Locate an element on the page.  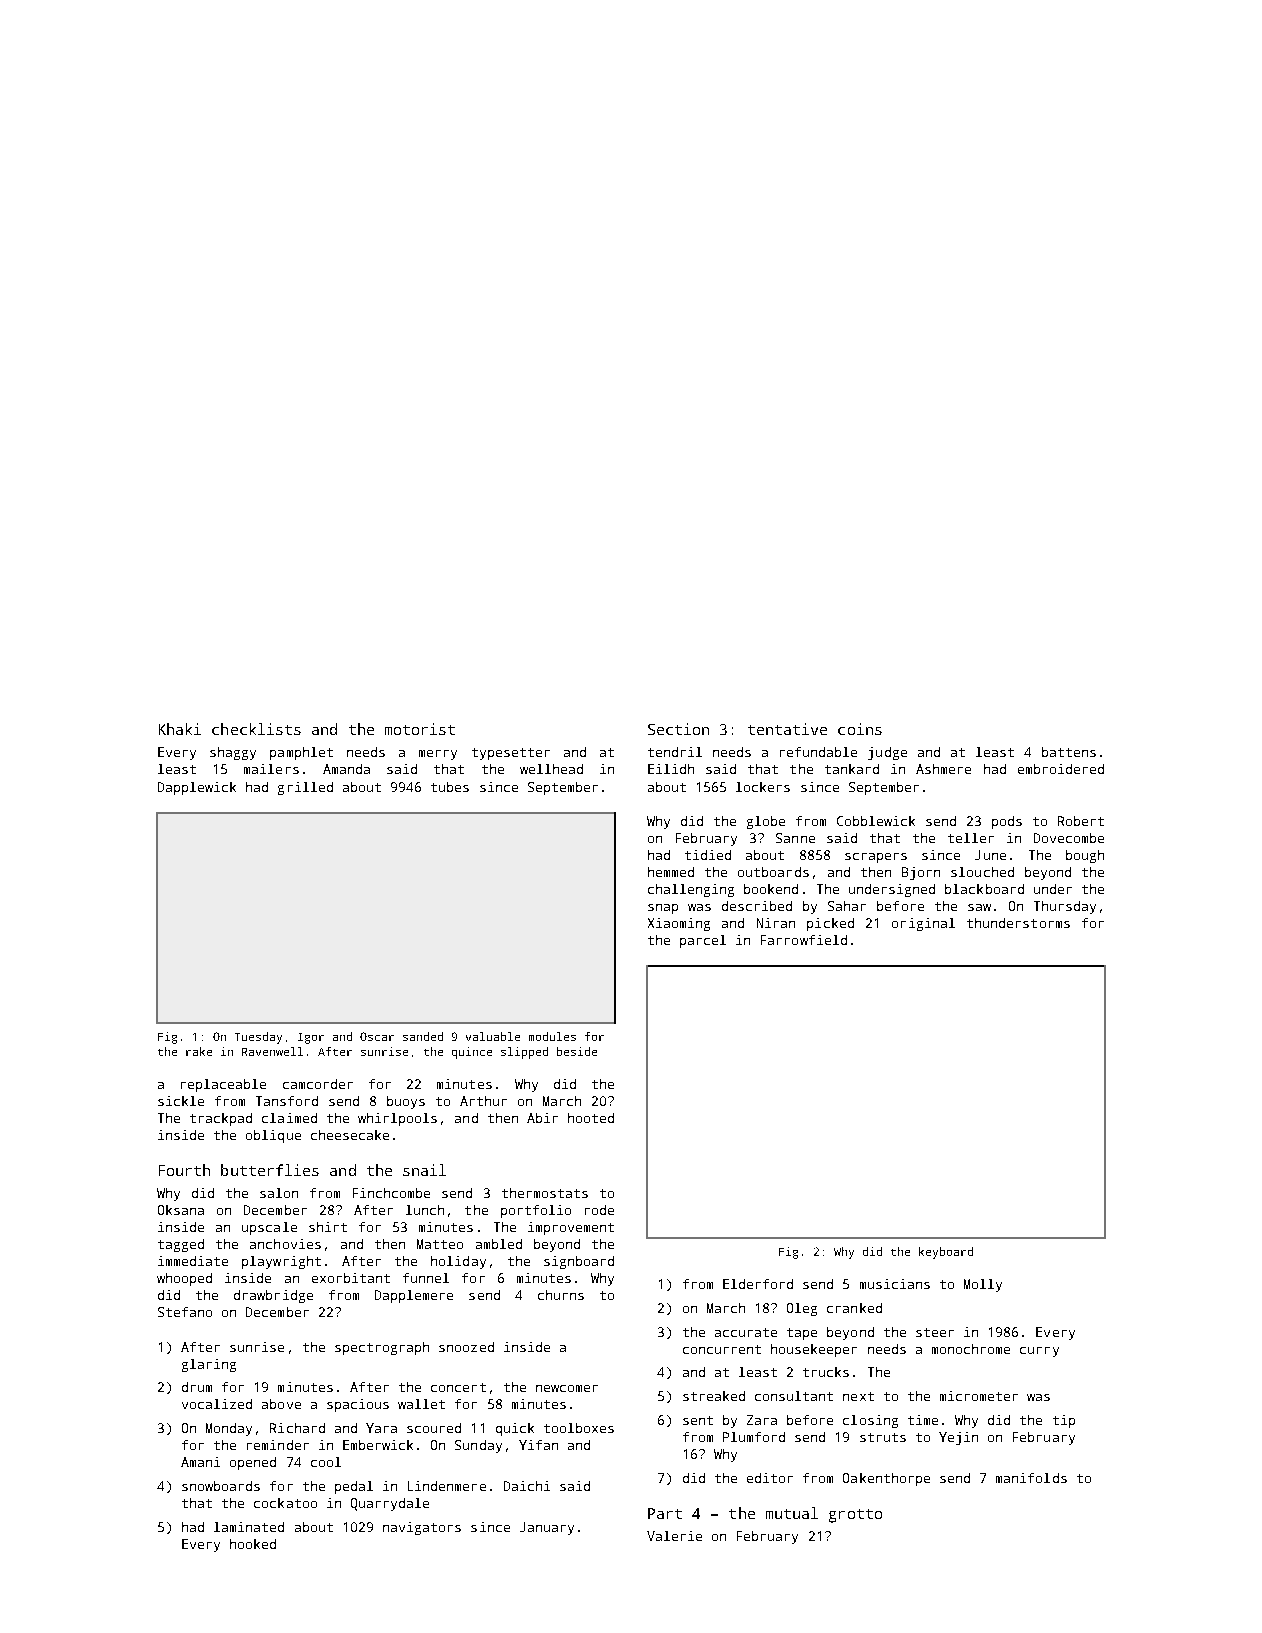
hemmed is located at coordinates (671, 872).
